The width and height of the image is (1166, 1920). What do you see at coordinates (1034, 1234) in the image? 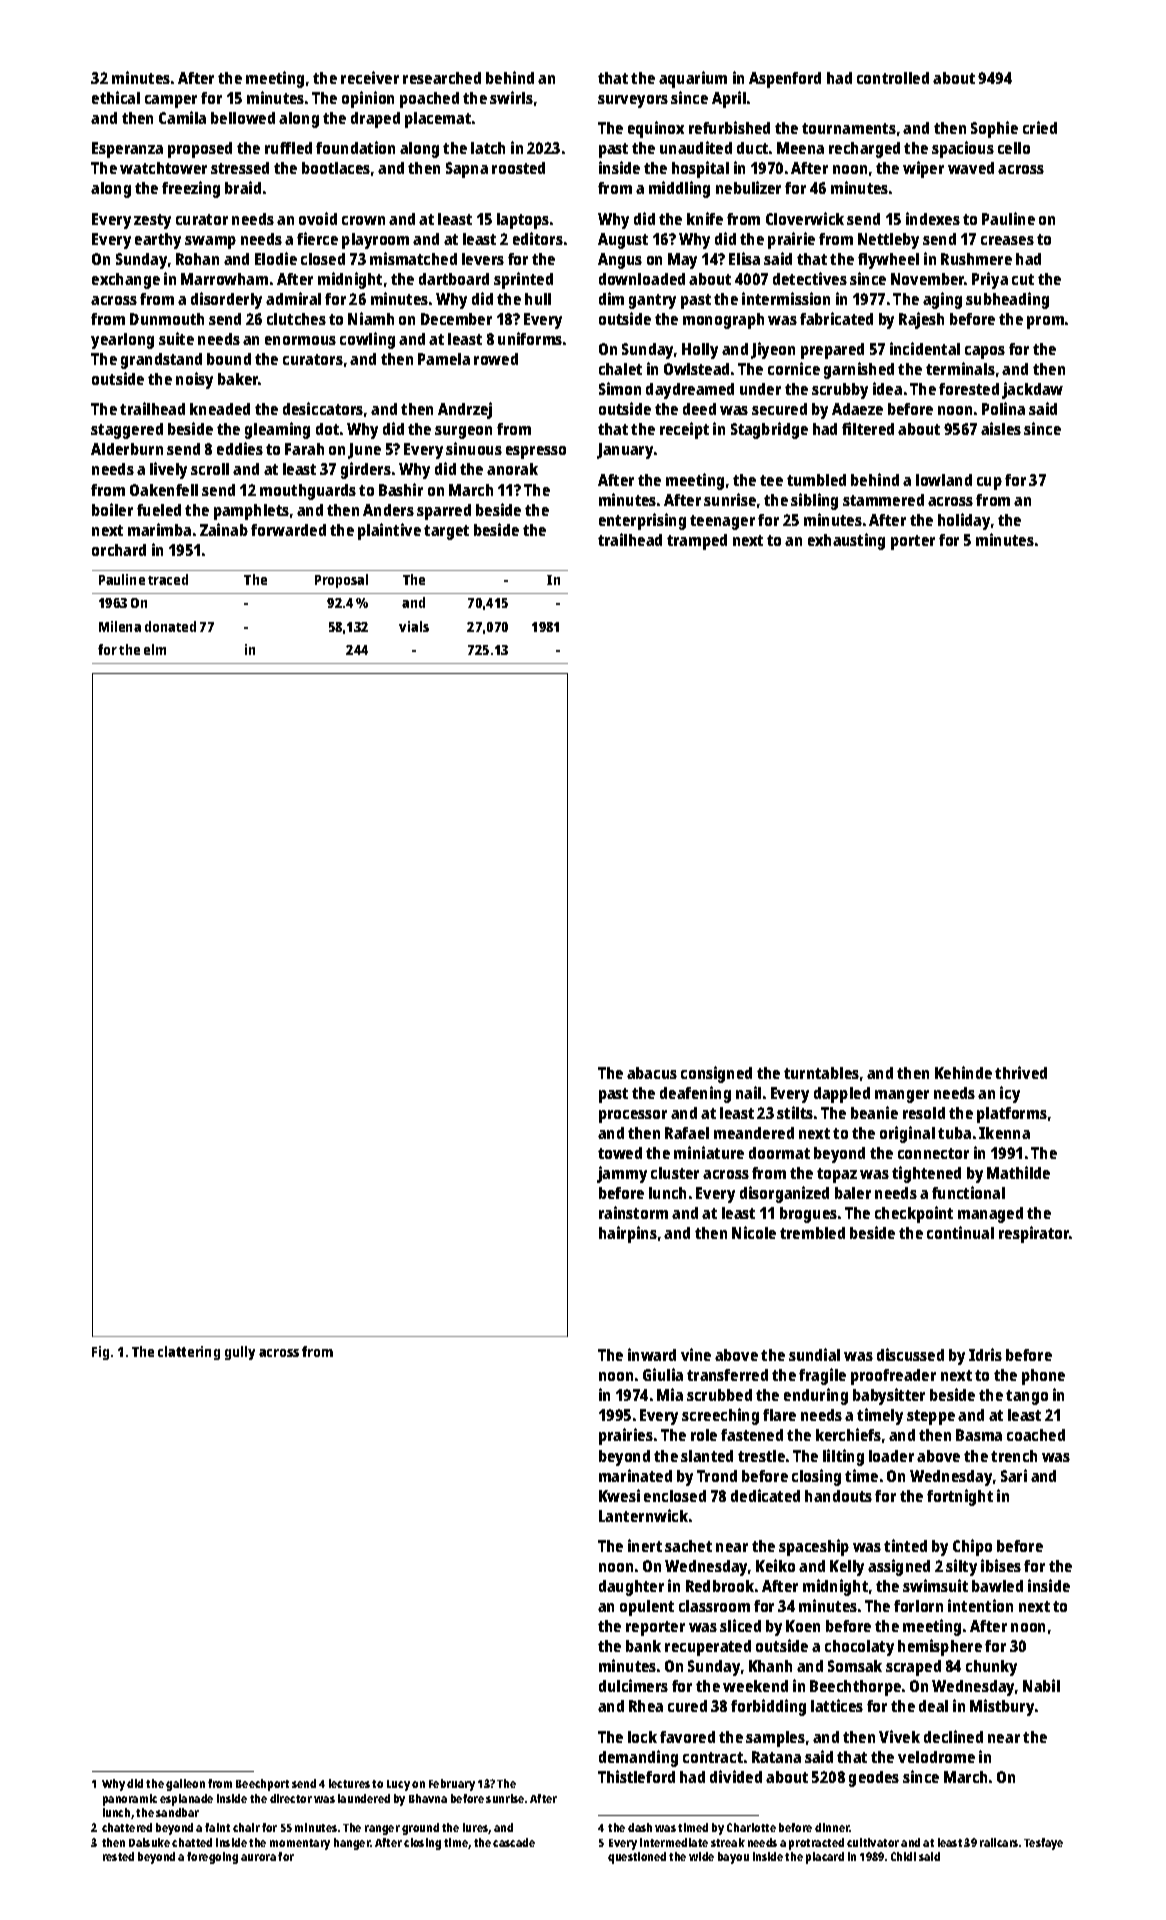
I see `respirator` at bounding box center [1034, 1234].
